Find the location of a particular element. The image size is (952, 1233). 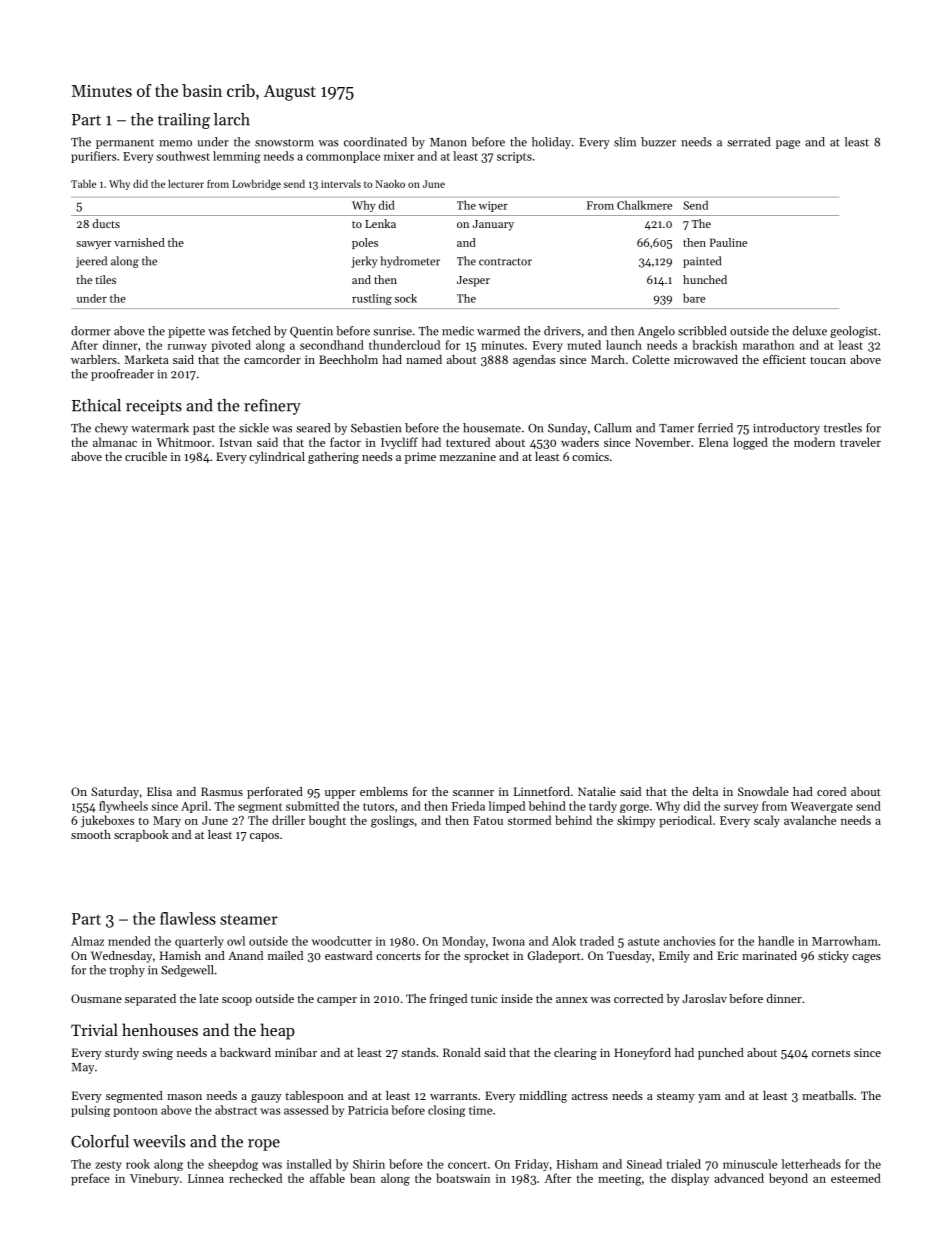

contractor is located at coordinates (505, 262).
